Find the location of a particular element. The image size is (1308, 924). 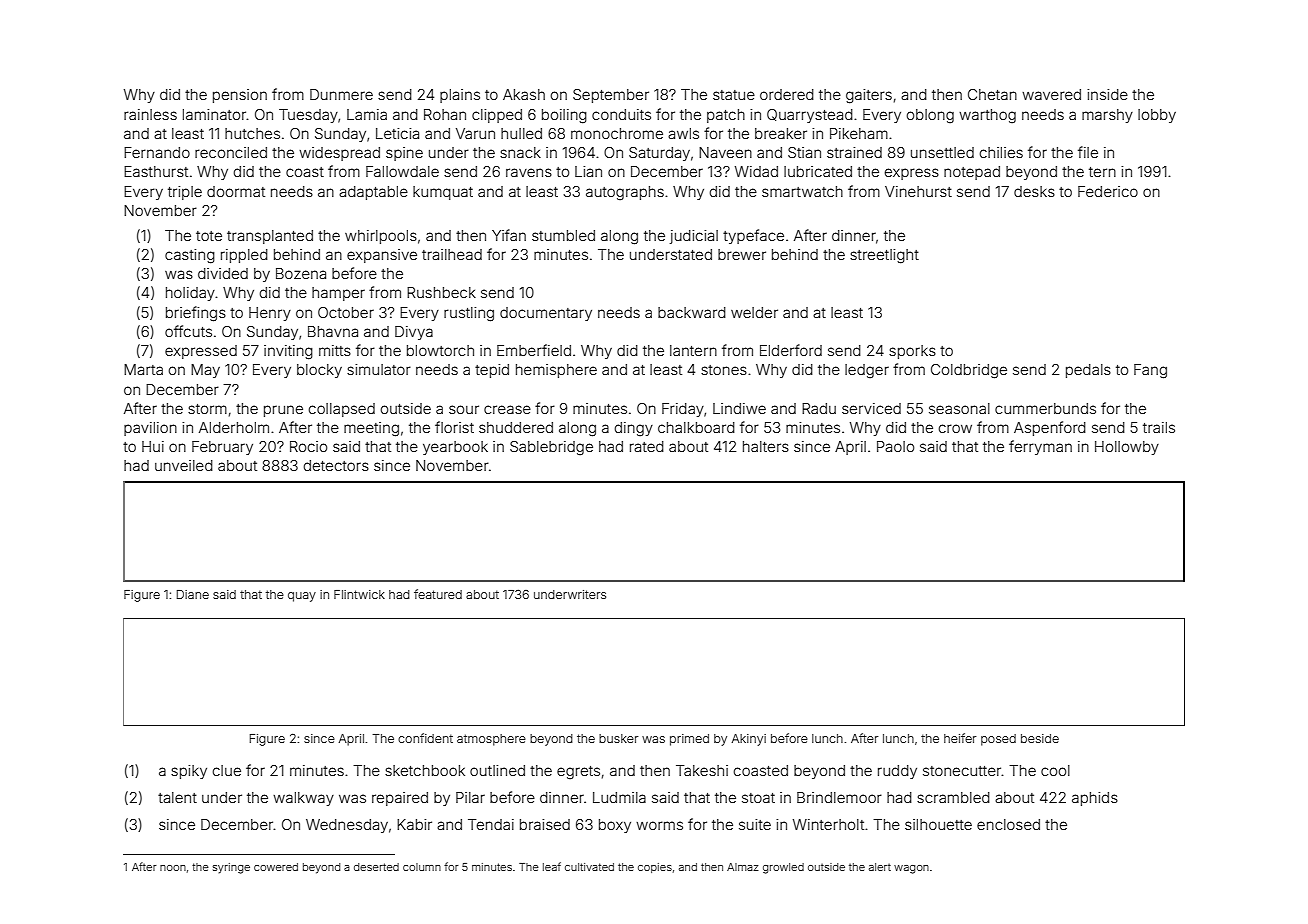

stoat is located at coordinates (758, 798).
